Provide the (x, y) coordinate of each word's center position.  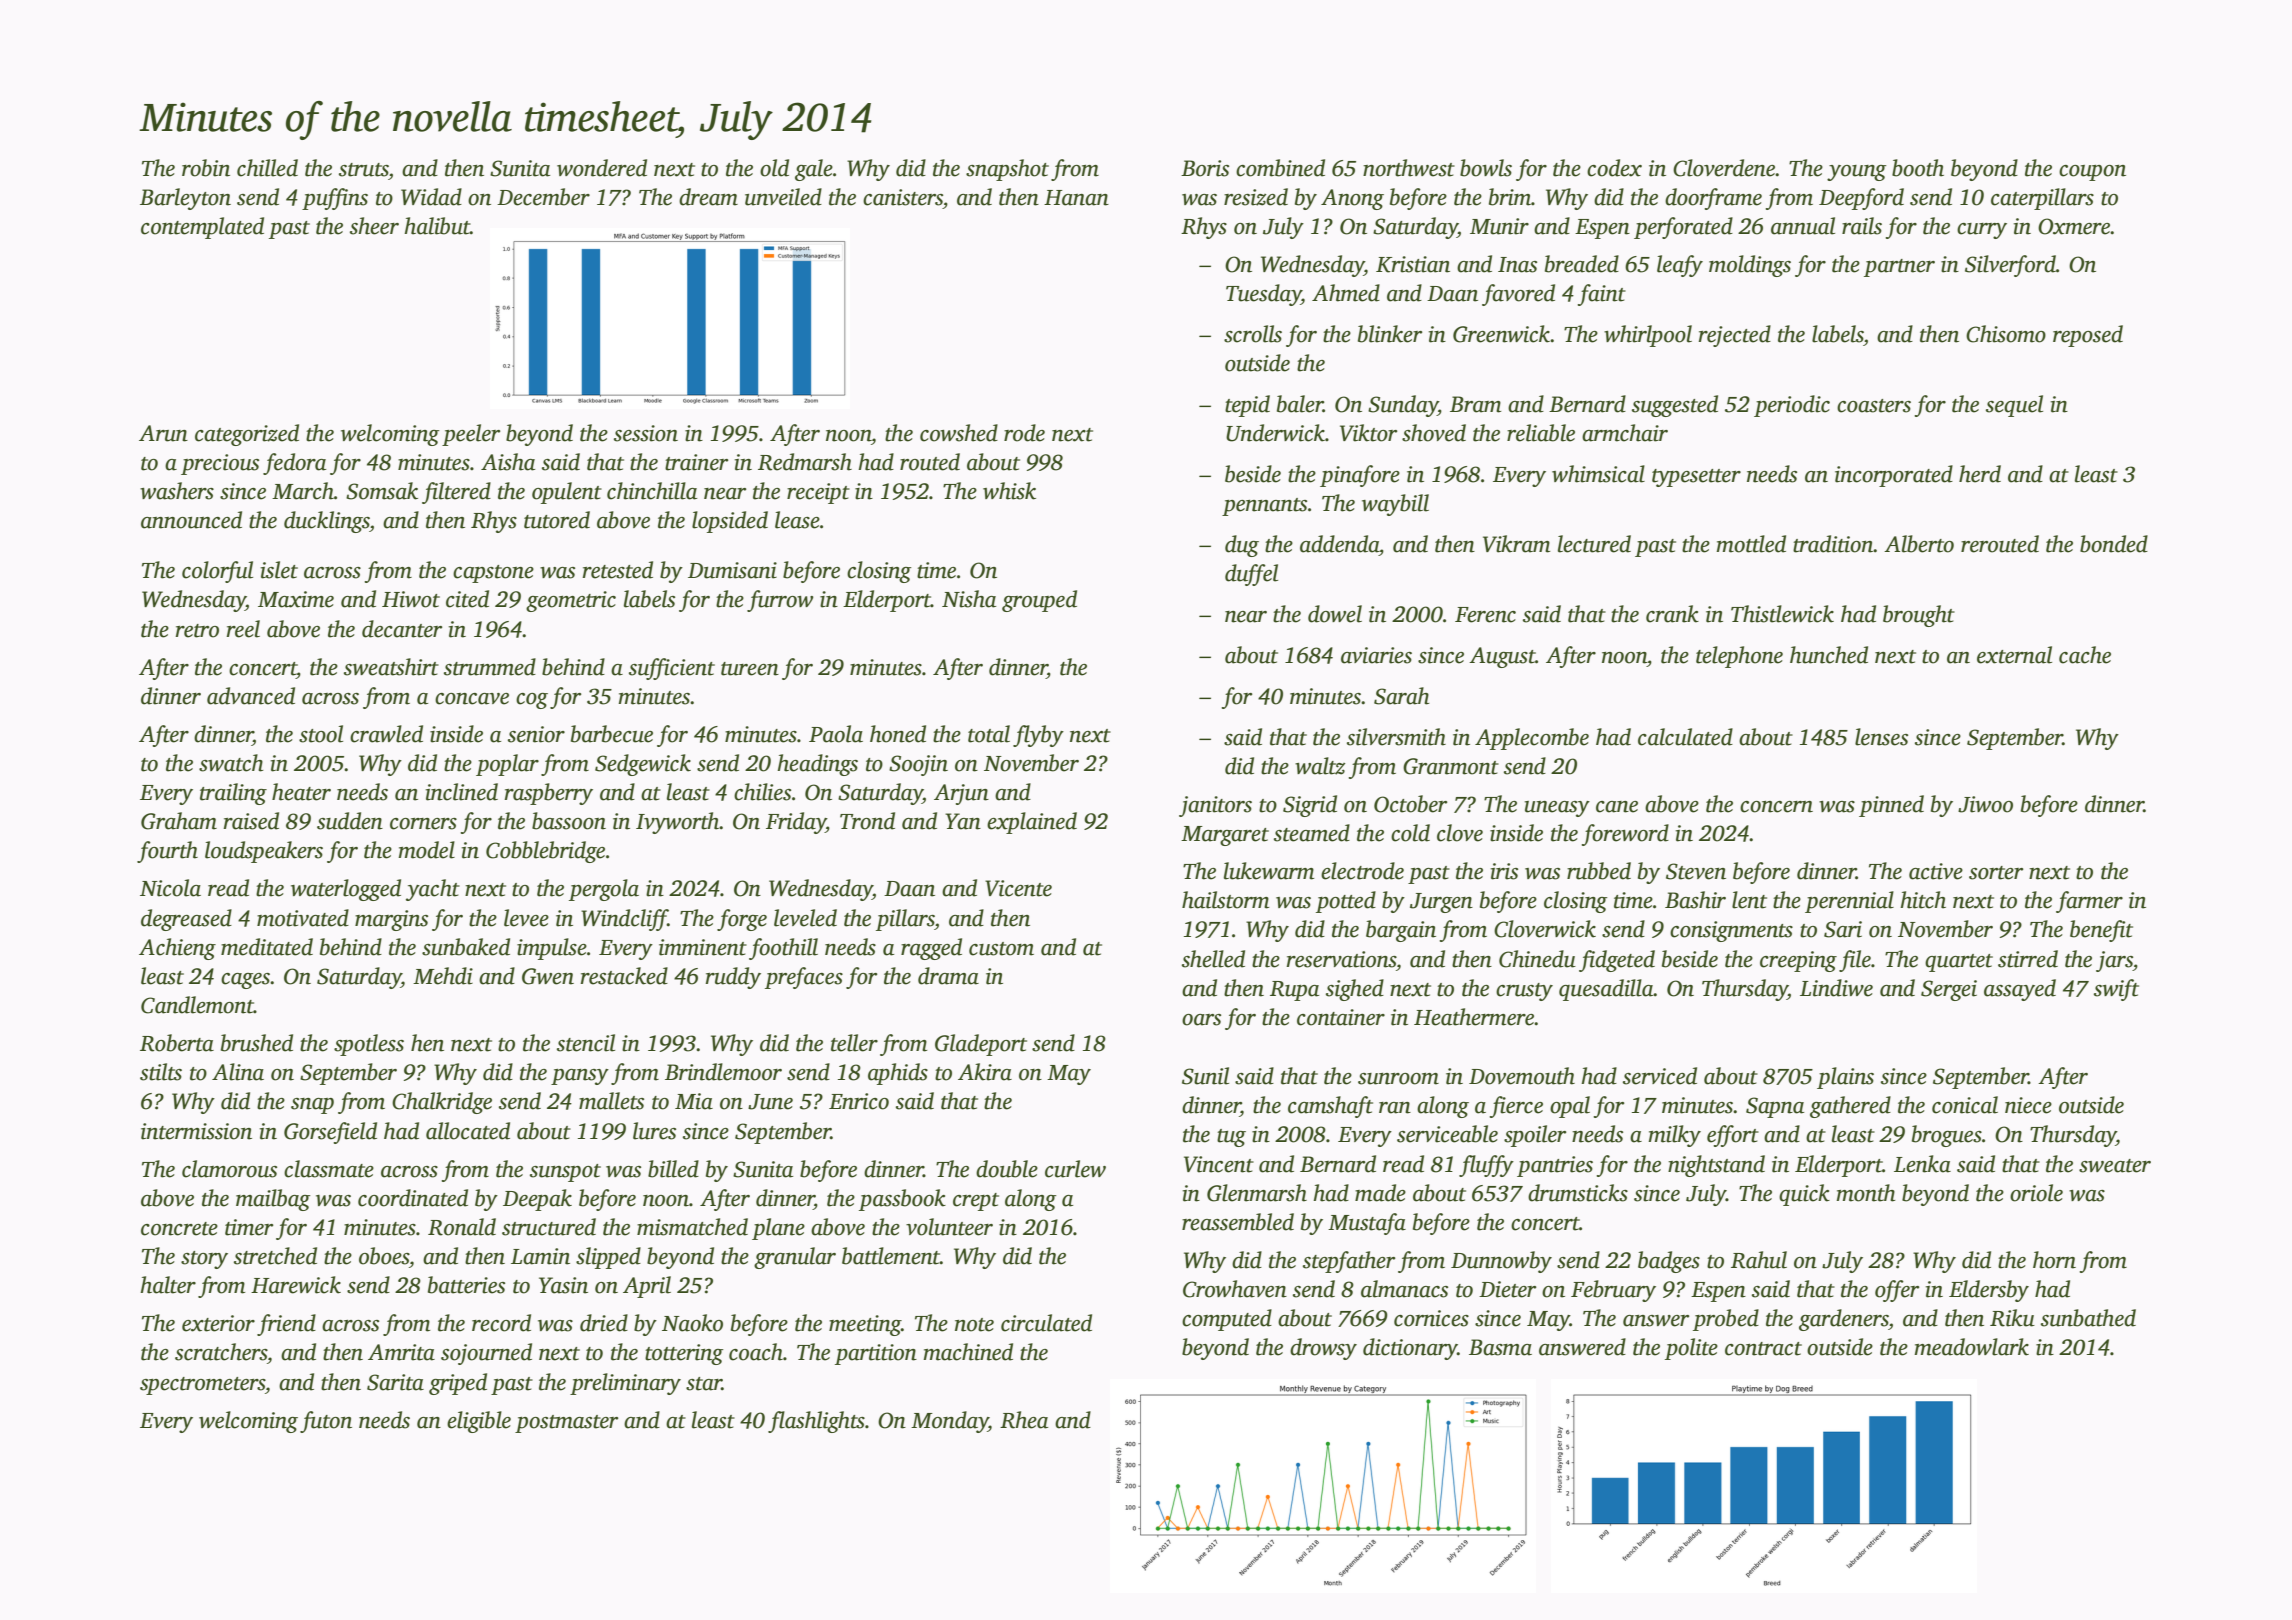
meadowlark (1971, 1347)
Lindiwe (1836, 988)
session (646, 433)
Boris (1205, 168)
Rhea (1024, 1420)
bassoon (569, 821)
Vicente (1018, 888)
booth (1918, 168)
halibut (437, 226)
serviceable (1447, 1134)
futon (326, 1422)
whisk (1009, 491)
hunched (1829, 655)
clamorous (229, 1169)
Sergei (1949, 990)
